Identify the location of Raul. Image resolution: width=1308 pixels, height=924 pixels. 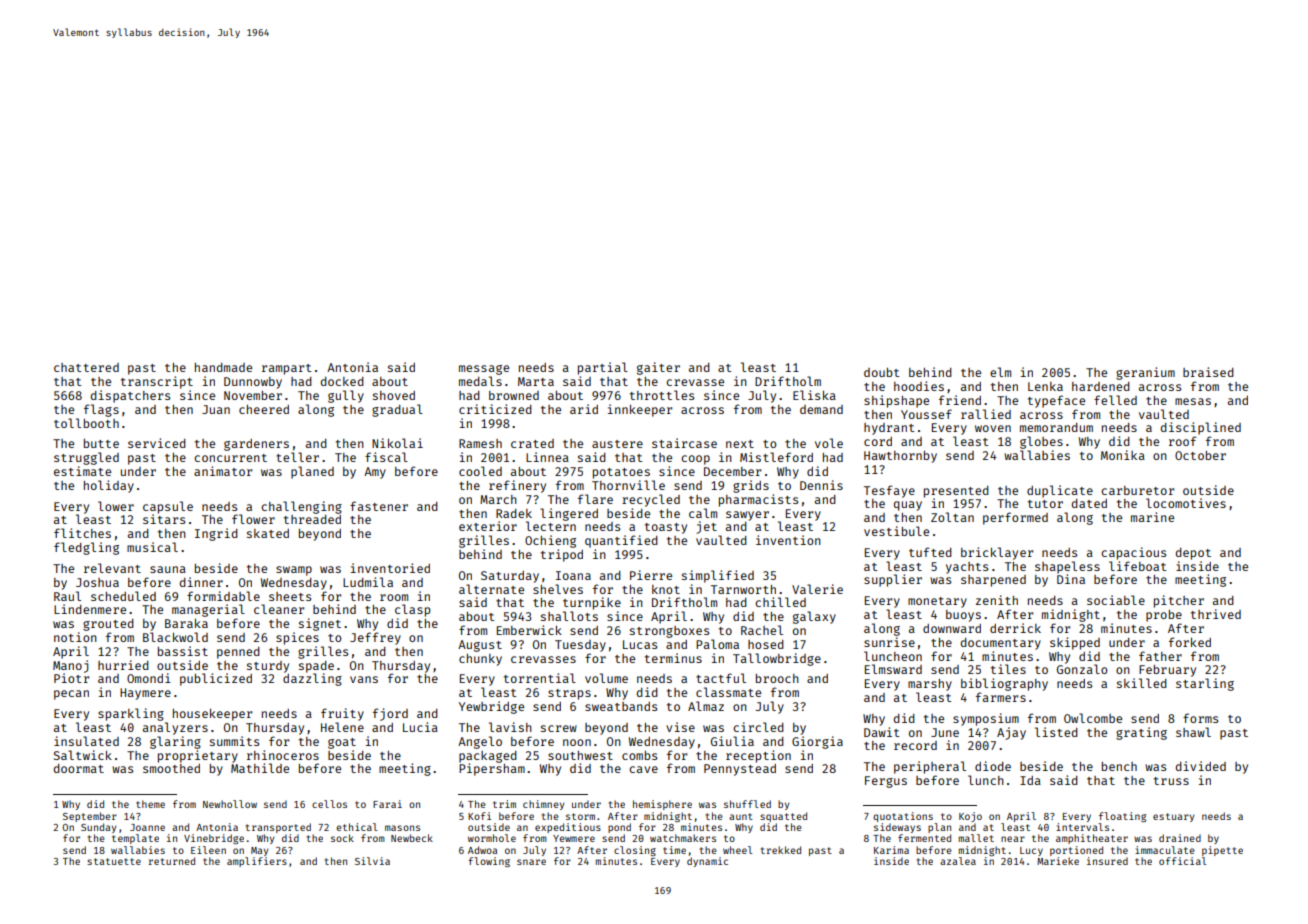
(67, 596).
